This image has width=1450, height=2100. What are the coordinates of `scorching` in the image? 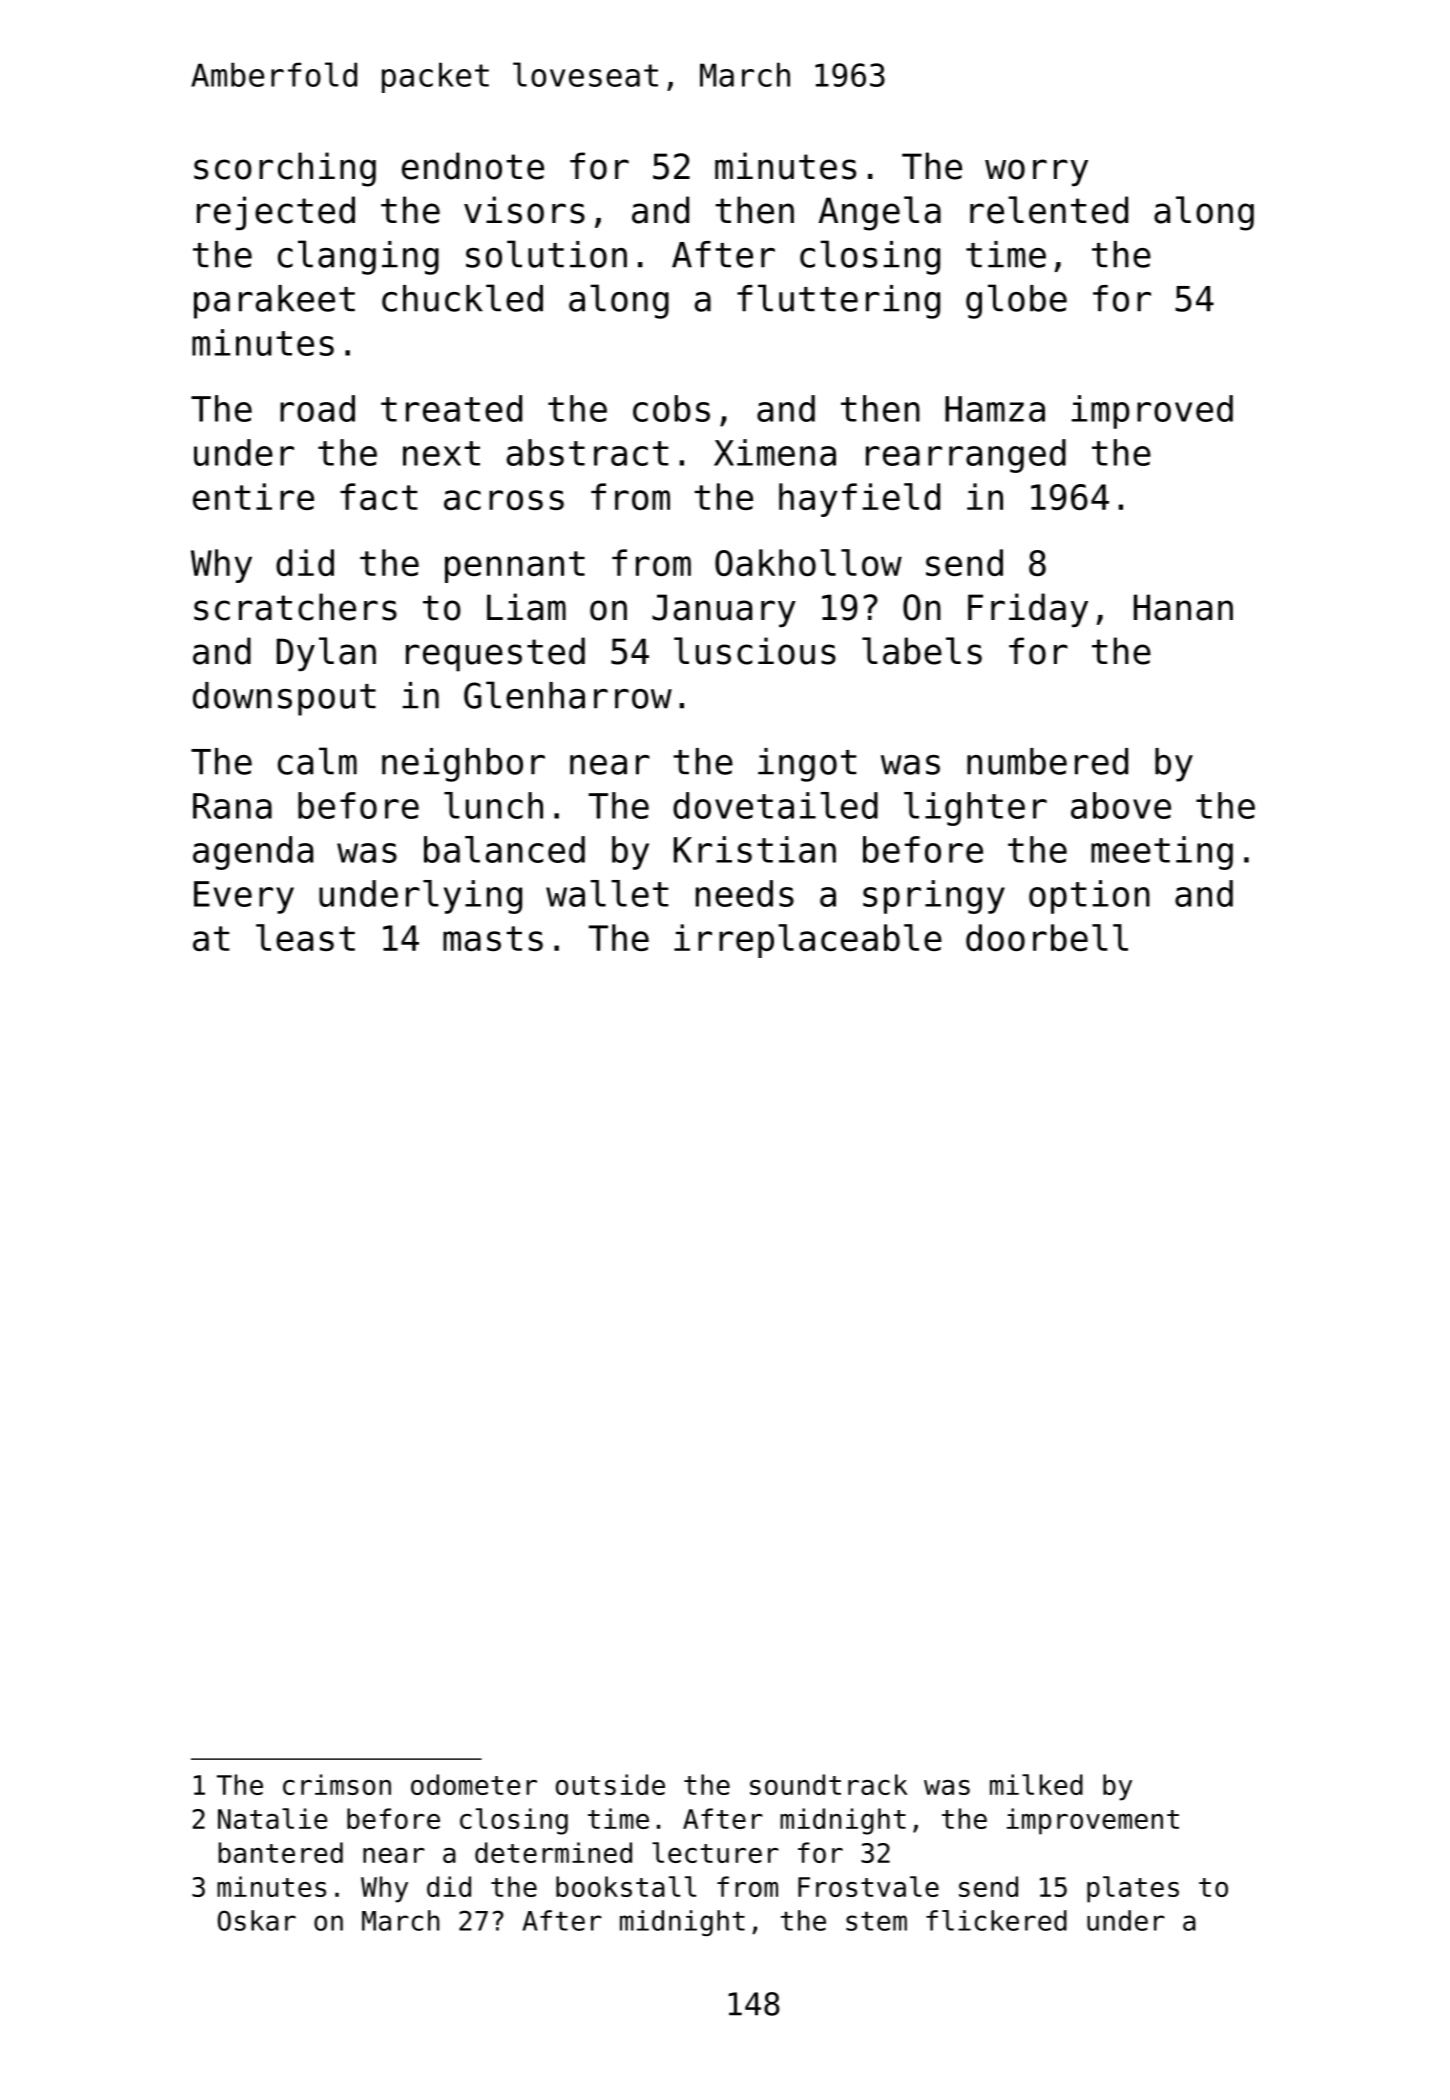 It's located at (285, 169).
